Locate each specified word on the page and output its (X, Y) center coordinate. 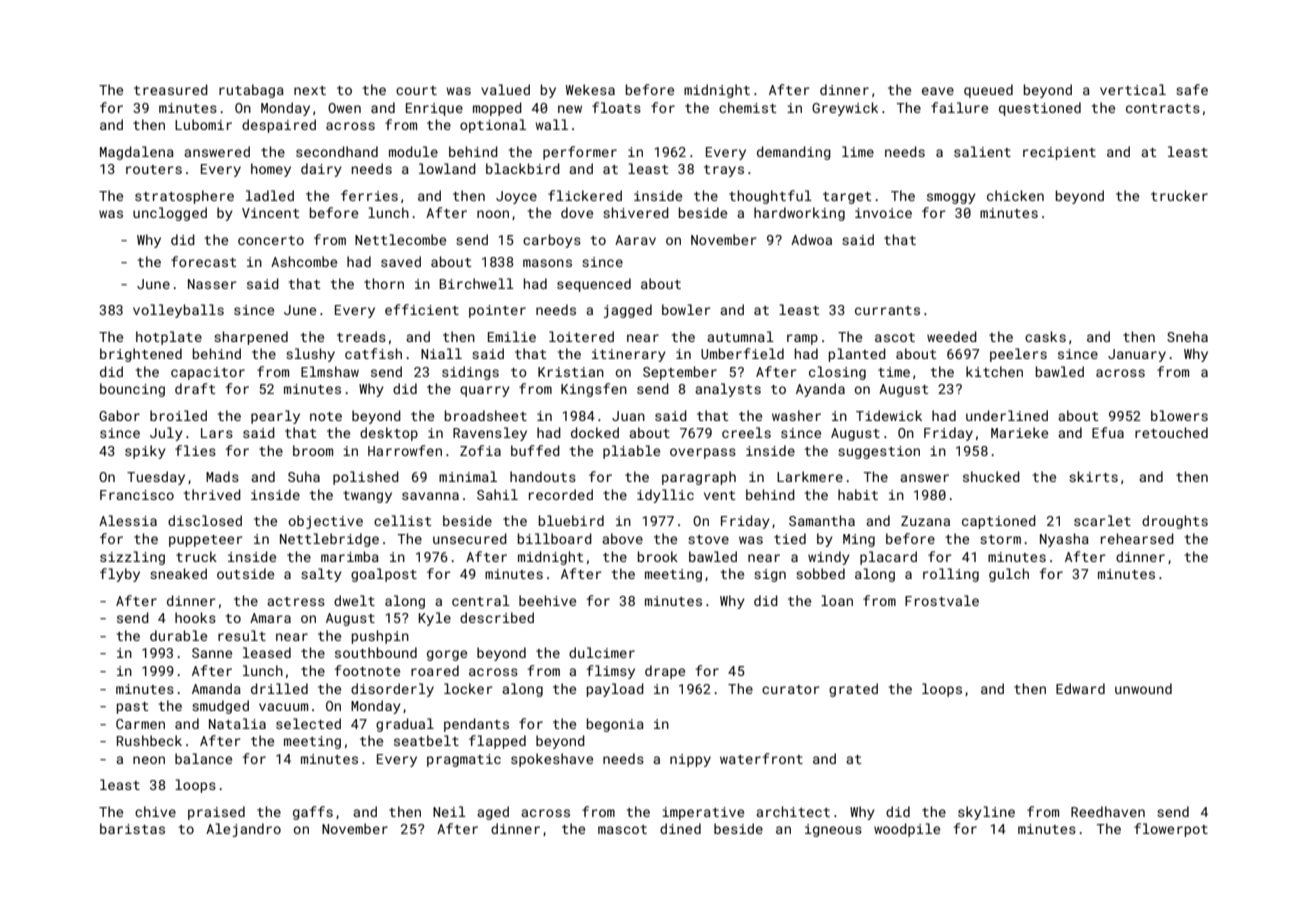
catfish (373, 353)
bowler (686, 309)
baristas (132, 828)
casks (1045, 336)
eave (938, 91)
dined (680, 828)
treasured (171, 89)
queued (988, 91)
